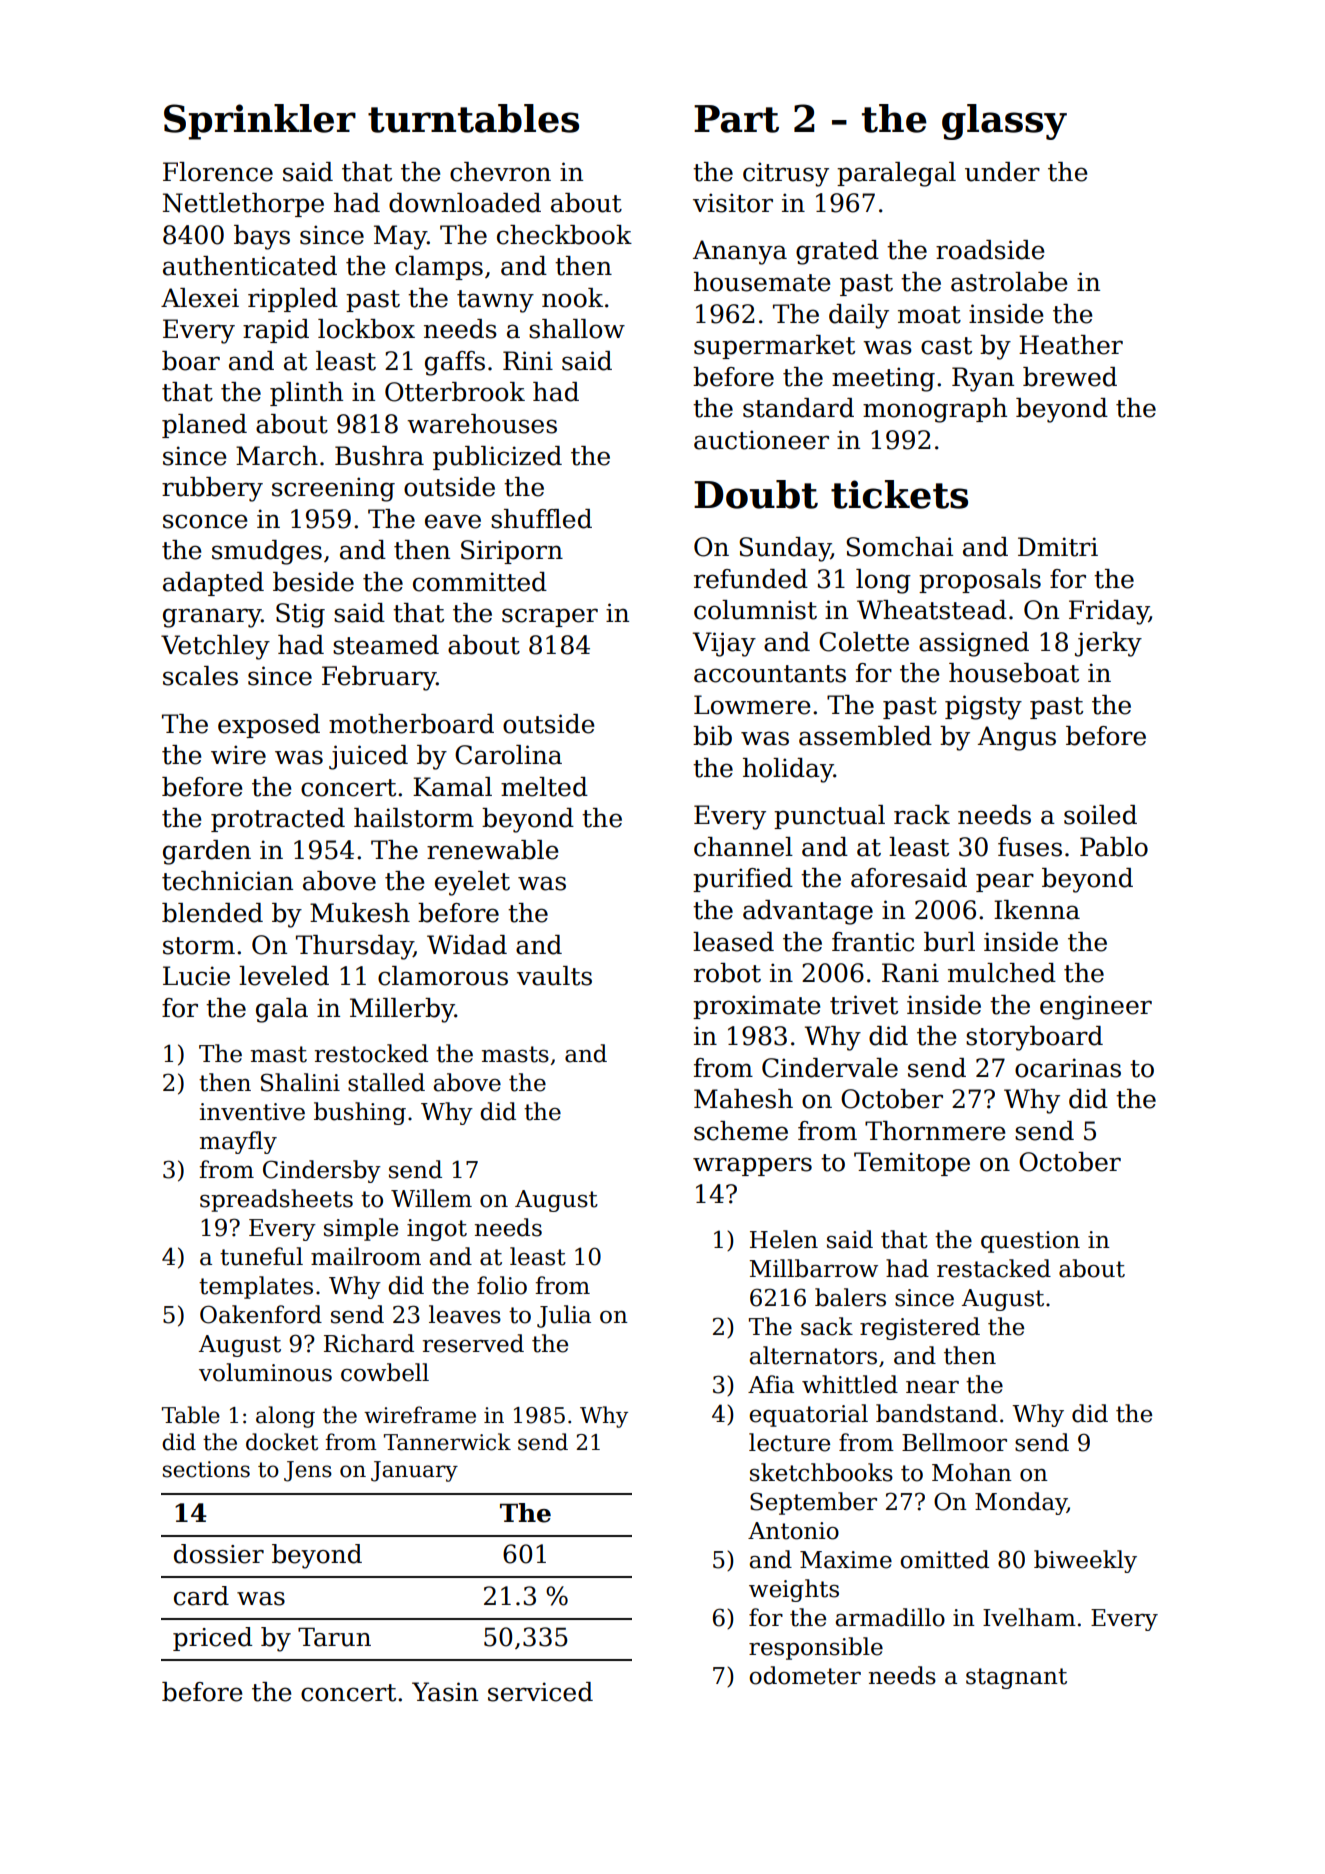 The image size is (1325, 1874). Describe the element at coordinates (736, 119) in the image. I see `Part` at that location.
